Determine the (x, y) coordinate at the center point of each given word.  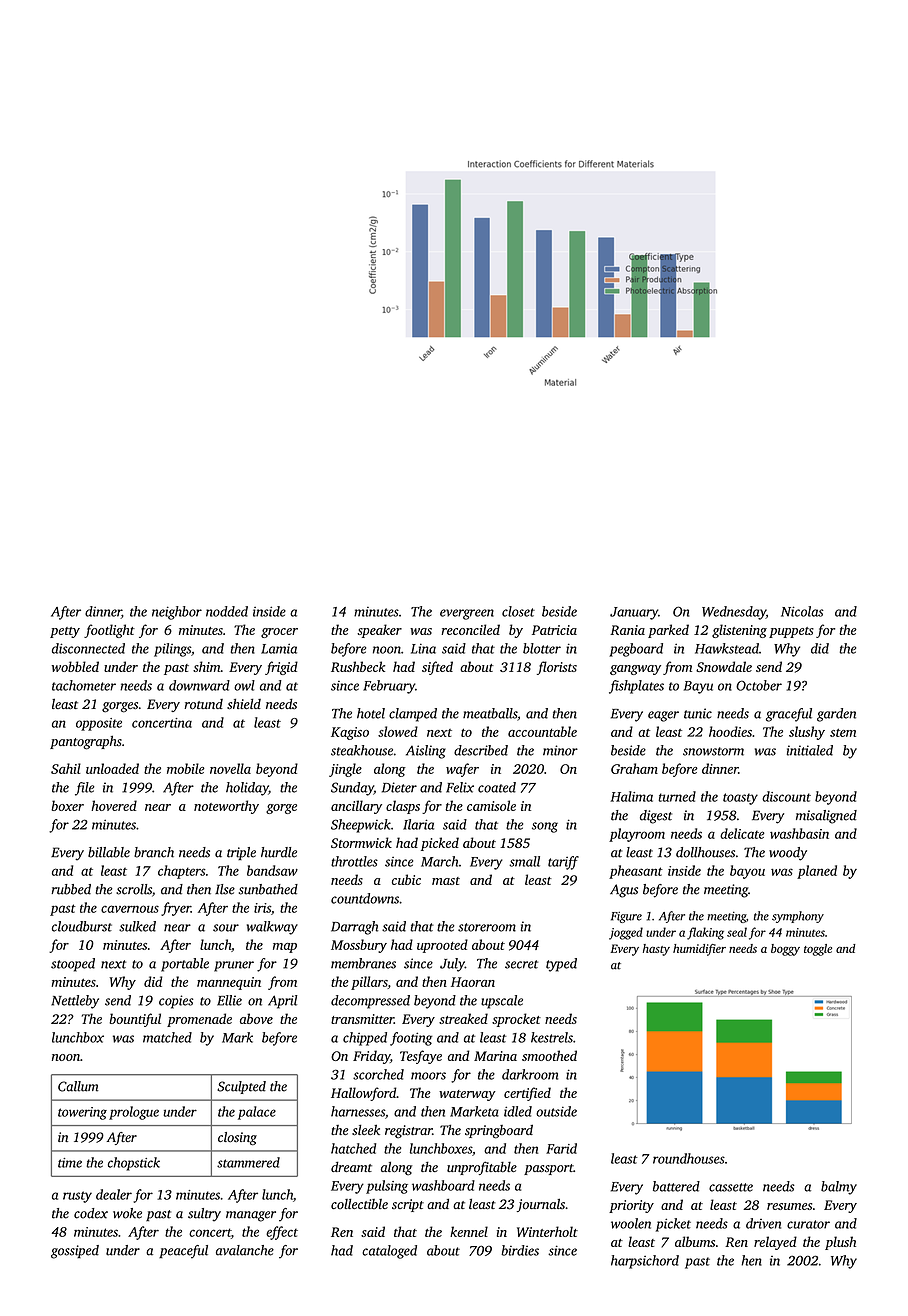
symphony (798, 917)
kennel (469, 1231)
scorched (378, 1074)
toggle (818, 950)
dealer (114, 1194)
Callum (78, 1086)
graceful (789, 715)
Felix (460, 787)
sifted (437, 668)
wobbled (75, 666)
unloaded (112, 768)
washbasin (799, 833)
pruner (234, 966)
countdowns (365, 898)
